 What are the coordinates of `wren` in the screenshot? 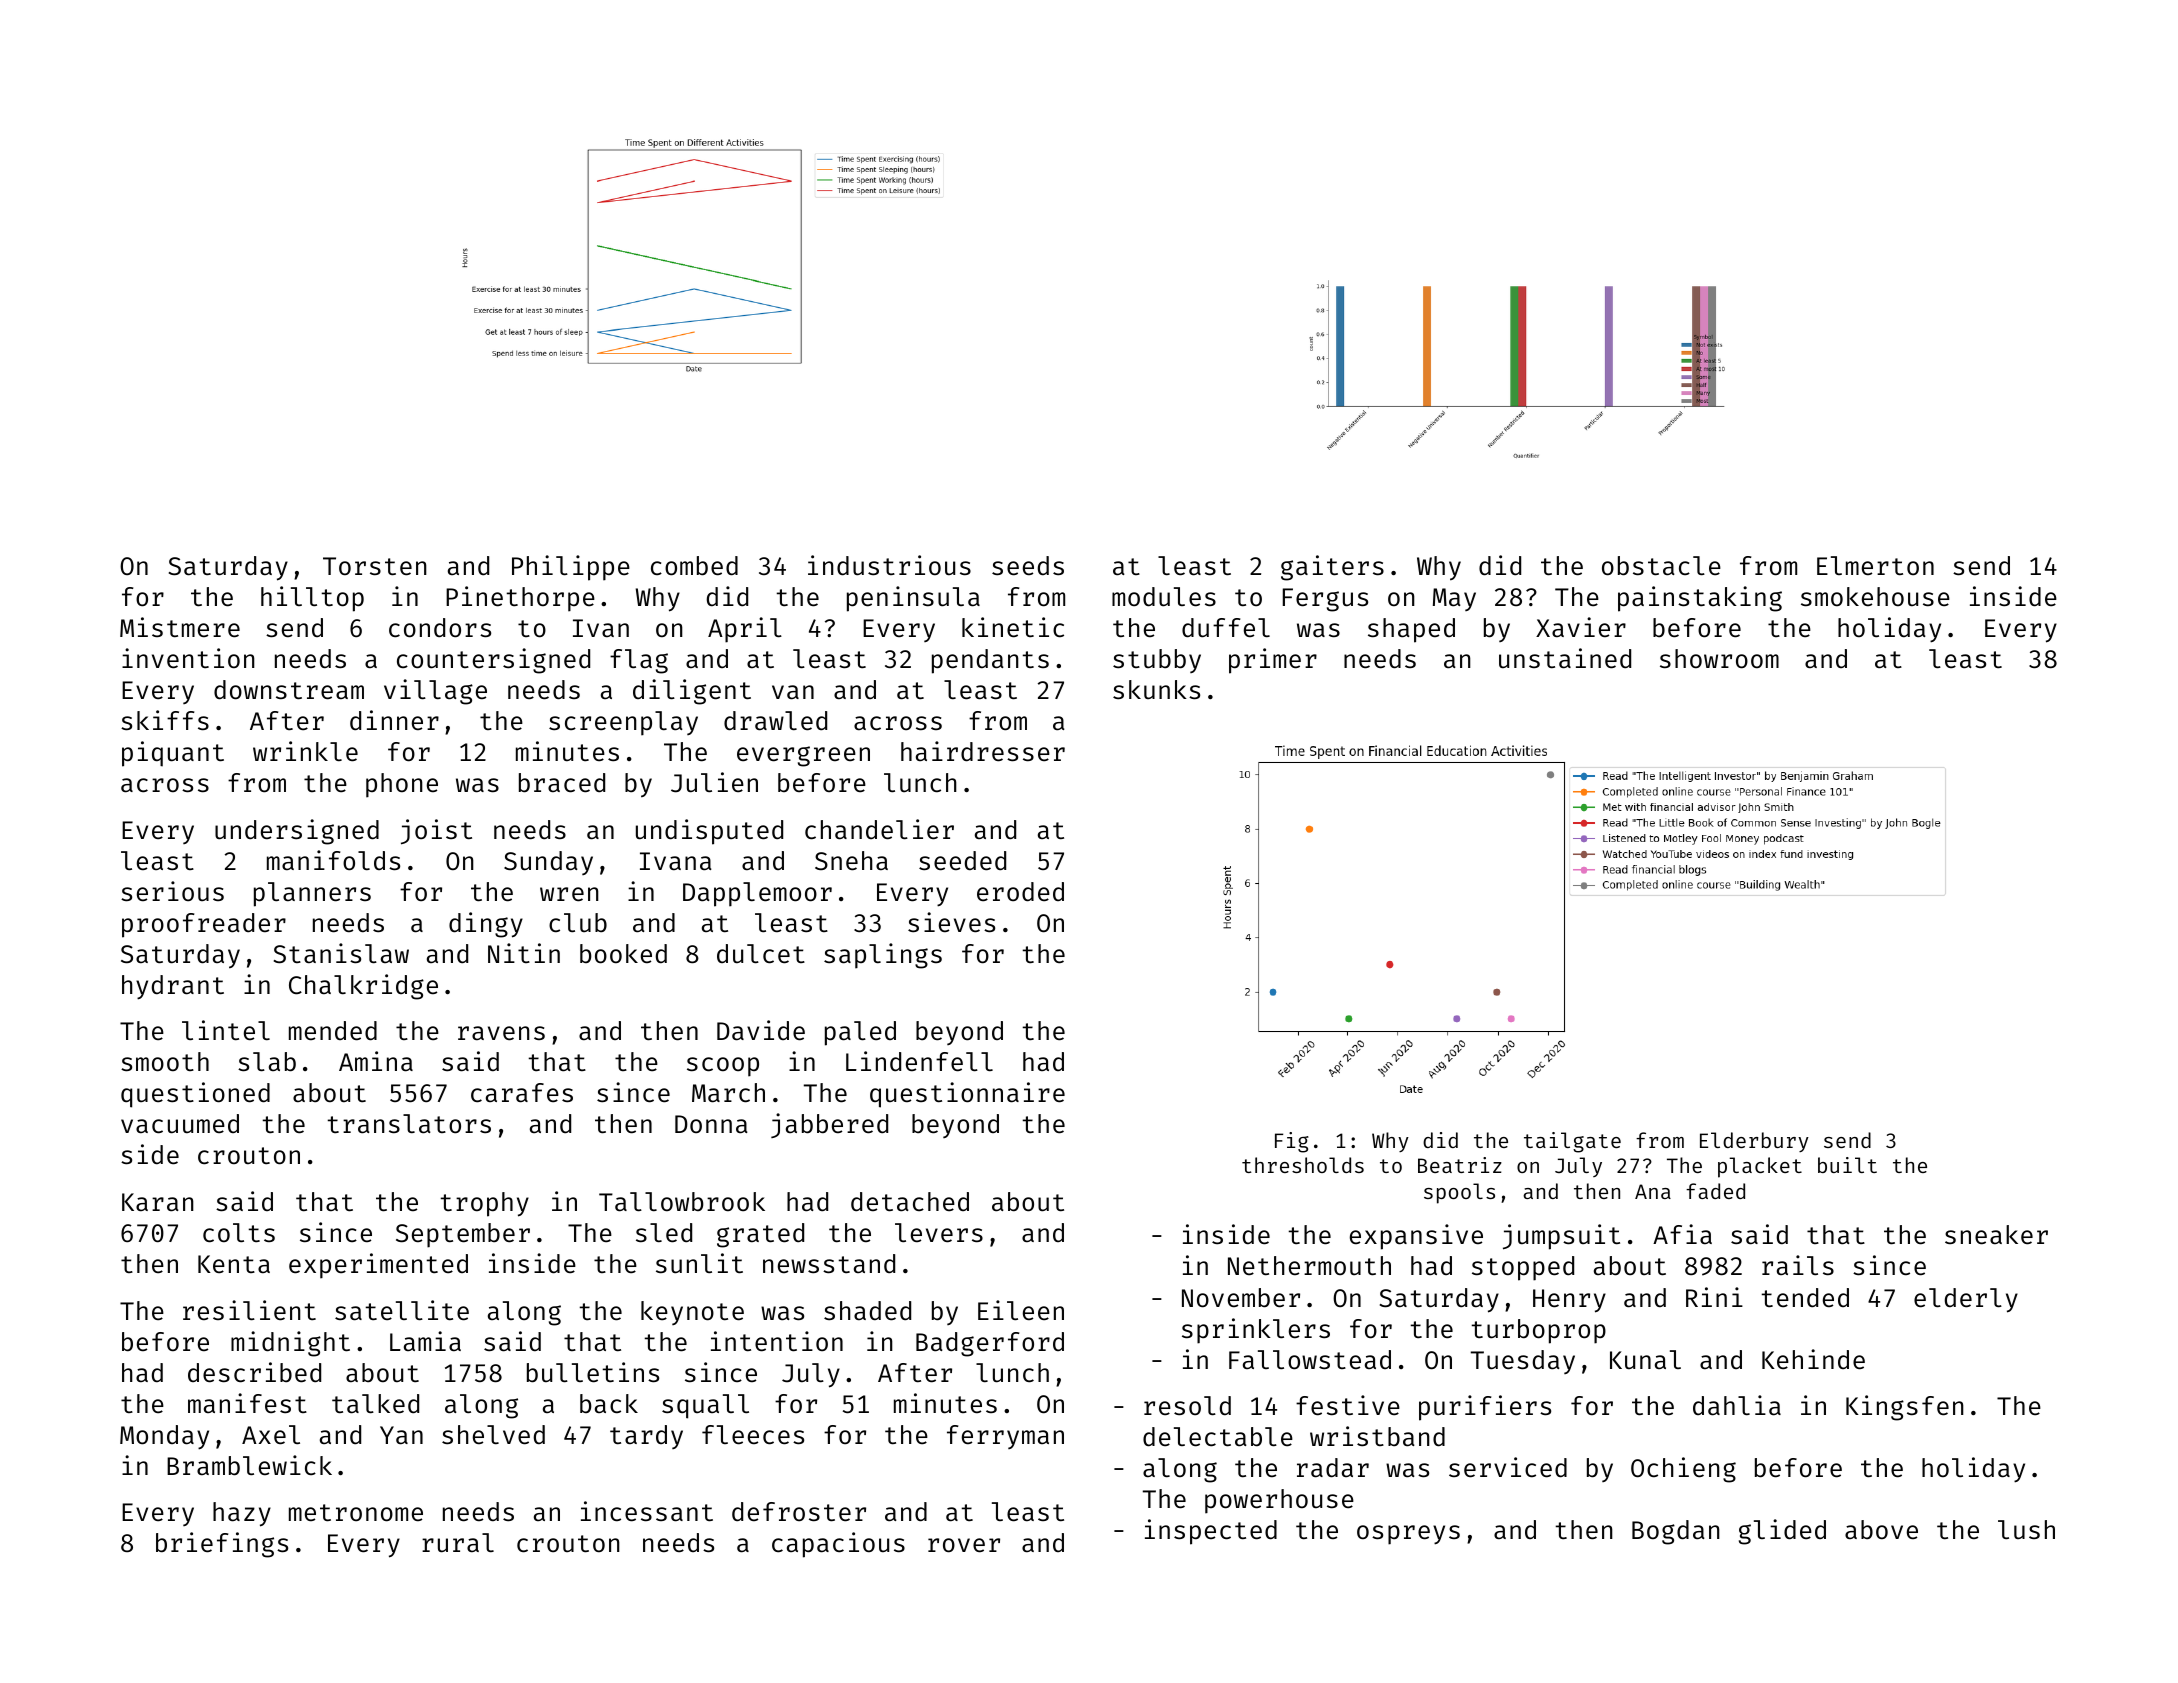 It's located at (569, 894).
